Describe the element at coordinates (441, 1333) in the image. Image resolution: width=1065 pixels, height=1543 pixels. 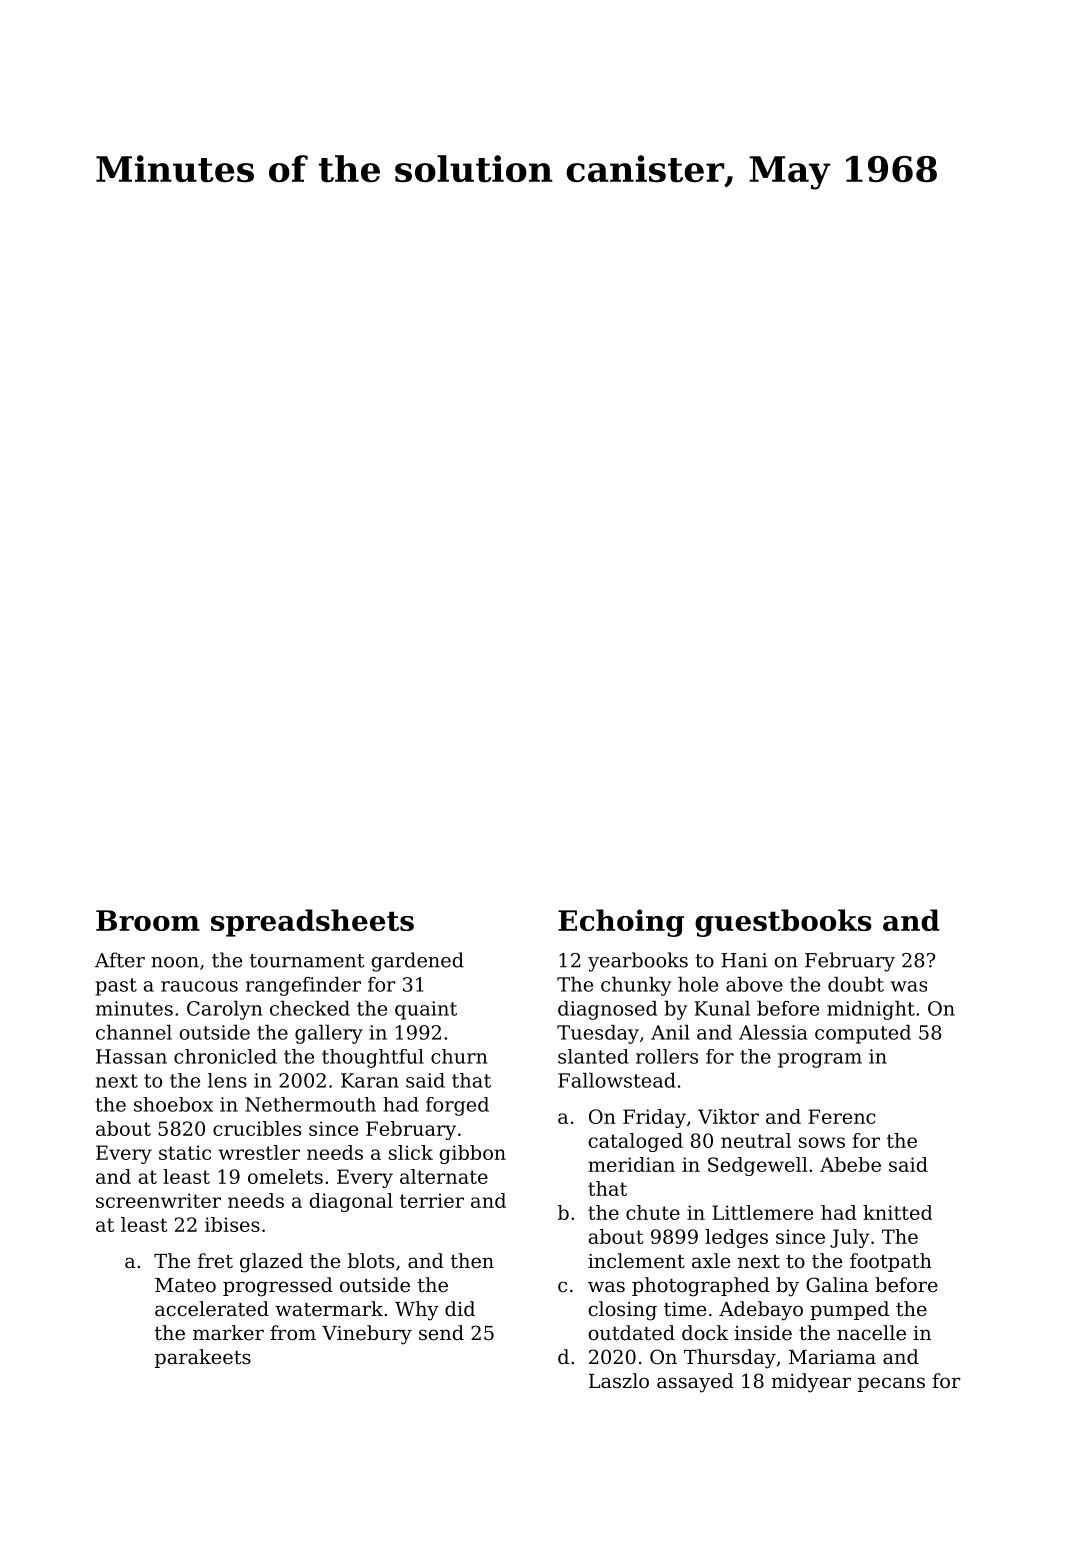
I see `send` at that location.
